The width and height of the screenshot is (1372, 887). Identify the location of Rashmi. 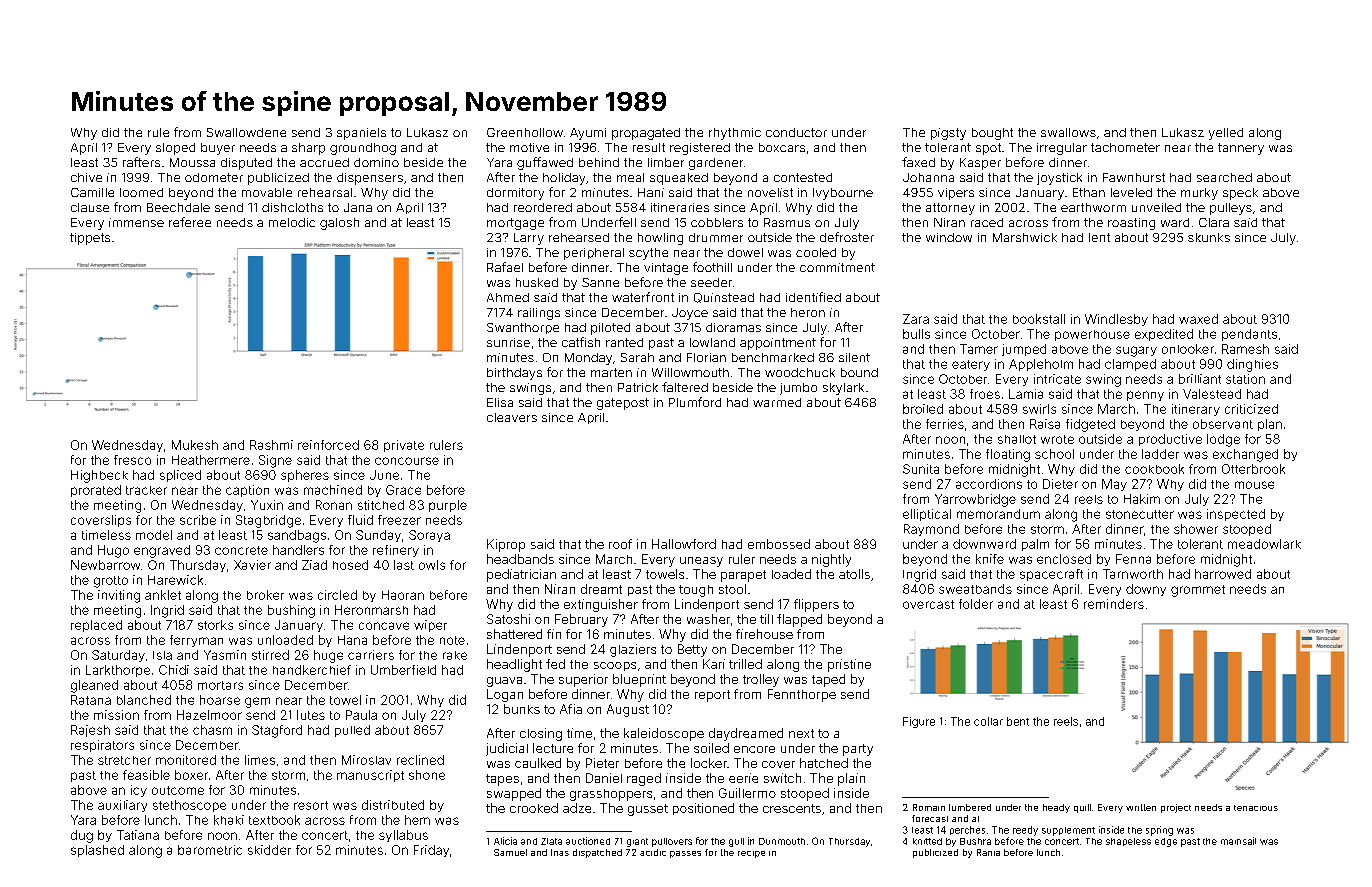
(271, 445).
